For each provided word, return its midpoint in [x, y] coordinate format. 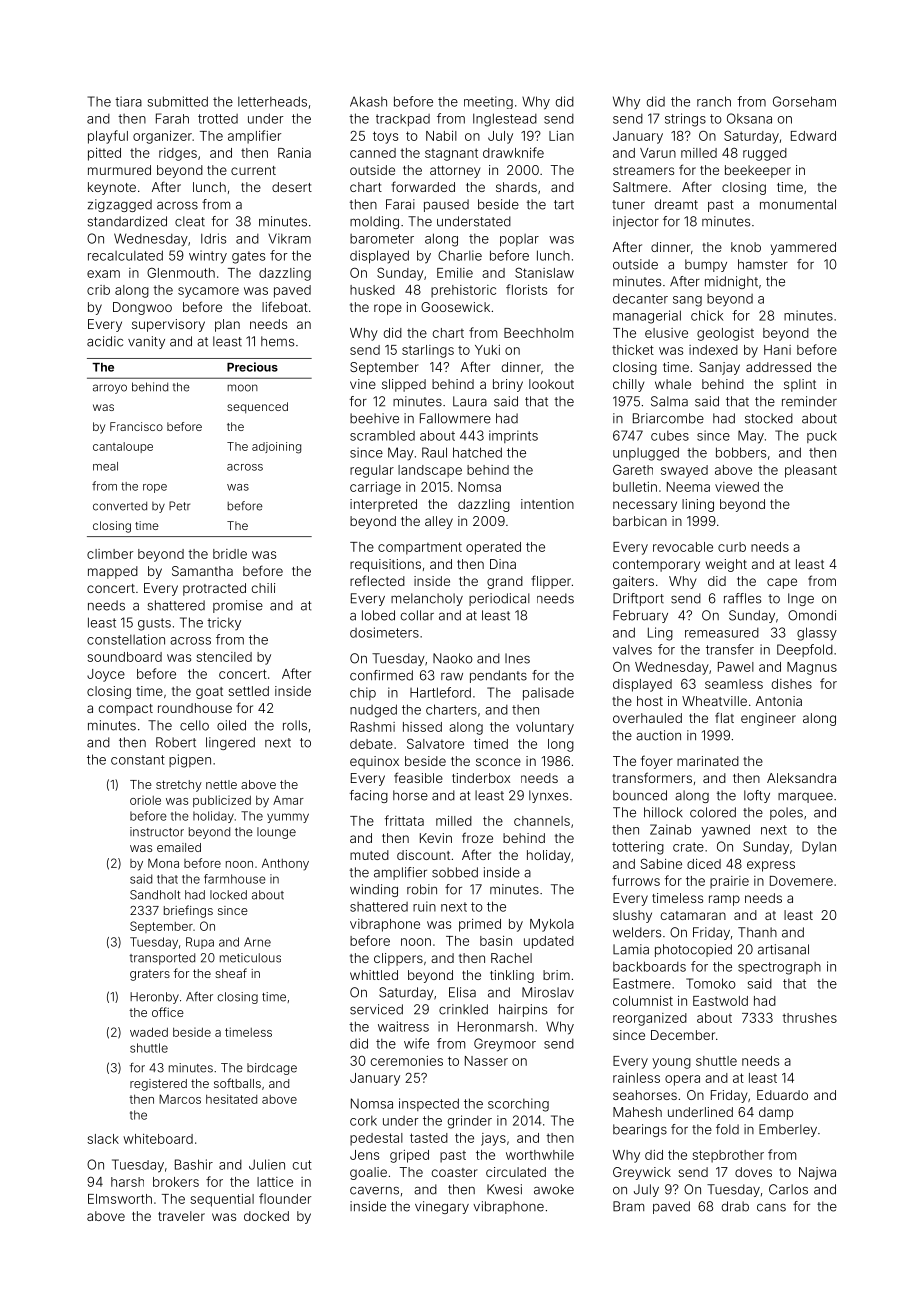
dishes [792, 684]
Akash [368, 101]
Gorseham [804, 101]
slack [103, 1139]
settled [248, 691]
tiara [128, 101]
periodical [499, 599]
